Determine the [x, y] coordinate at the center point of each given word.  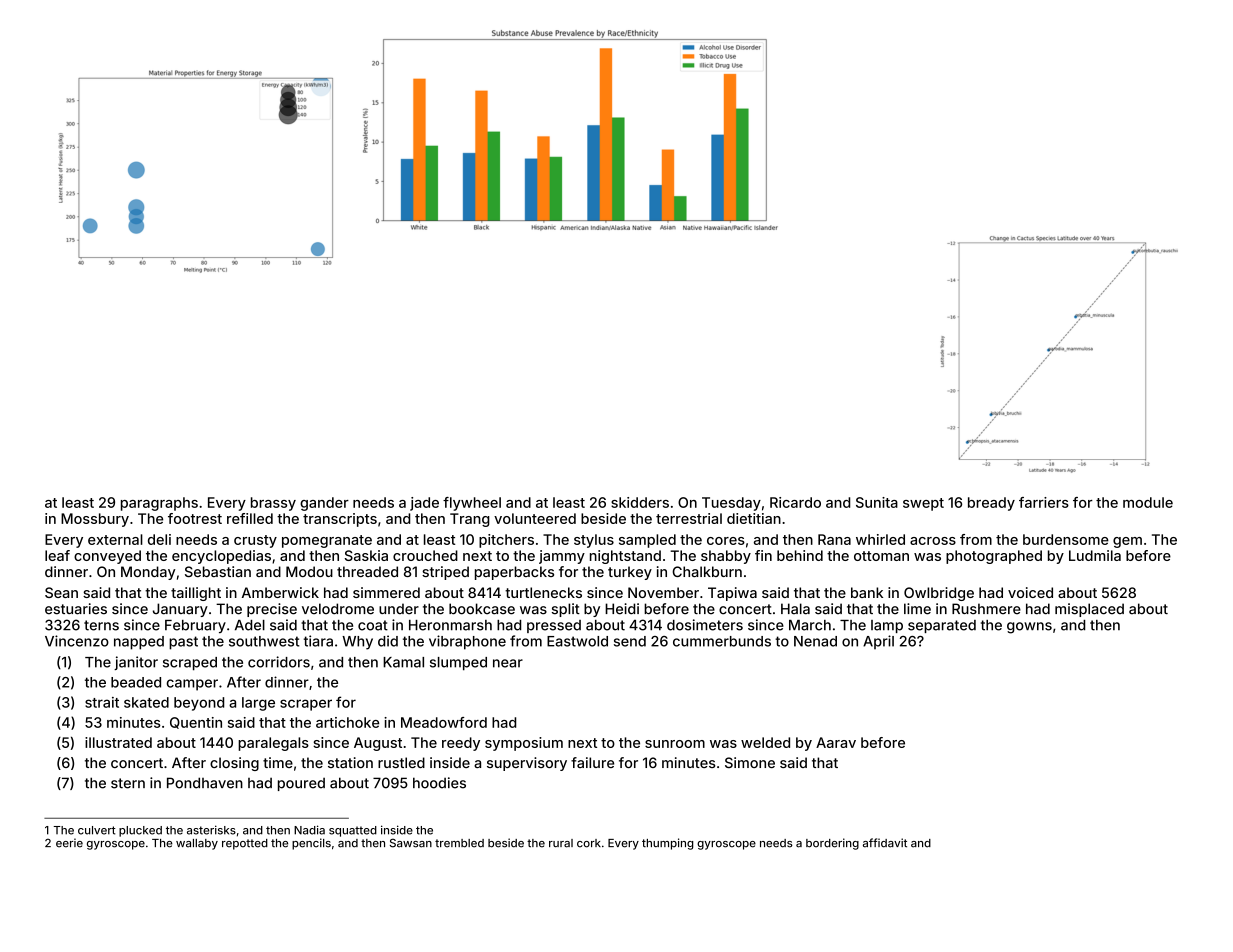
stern [128, 783]
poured [301, 784]
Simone [750, 762]
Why [357, 643]
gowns [1029, 628]
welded [765, 742]
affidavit [885, 843]
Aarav [836, 742]
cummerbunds [722, 641]
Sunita [877, 502]
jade [424, 504]
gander [324, 504]
